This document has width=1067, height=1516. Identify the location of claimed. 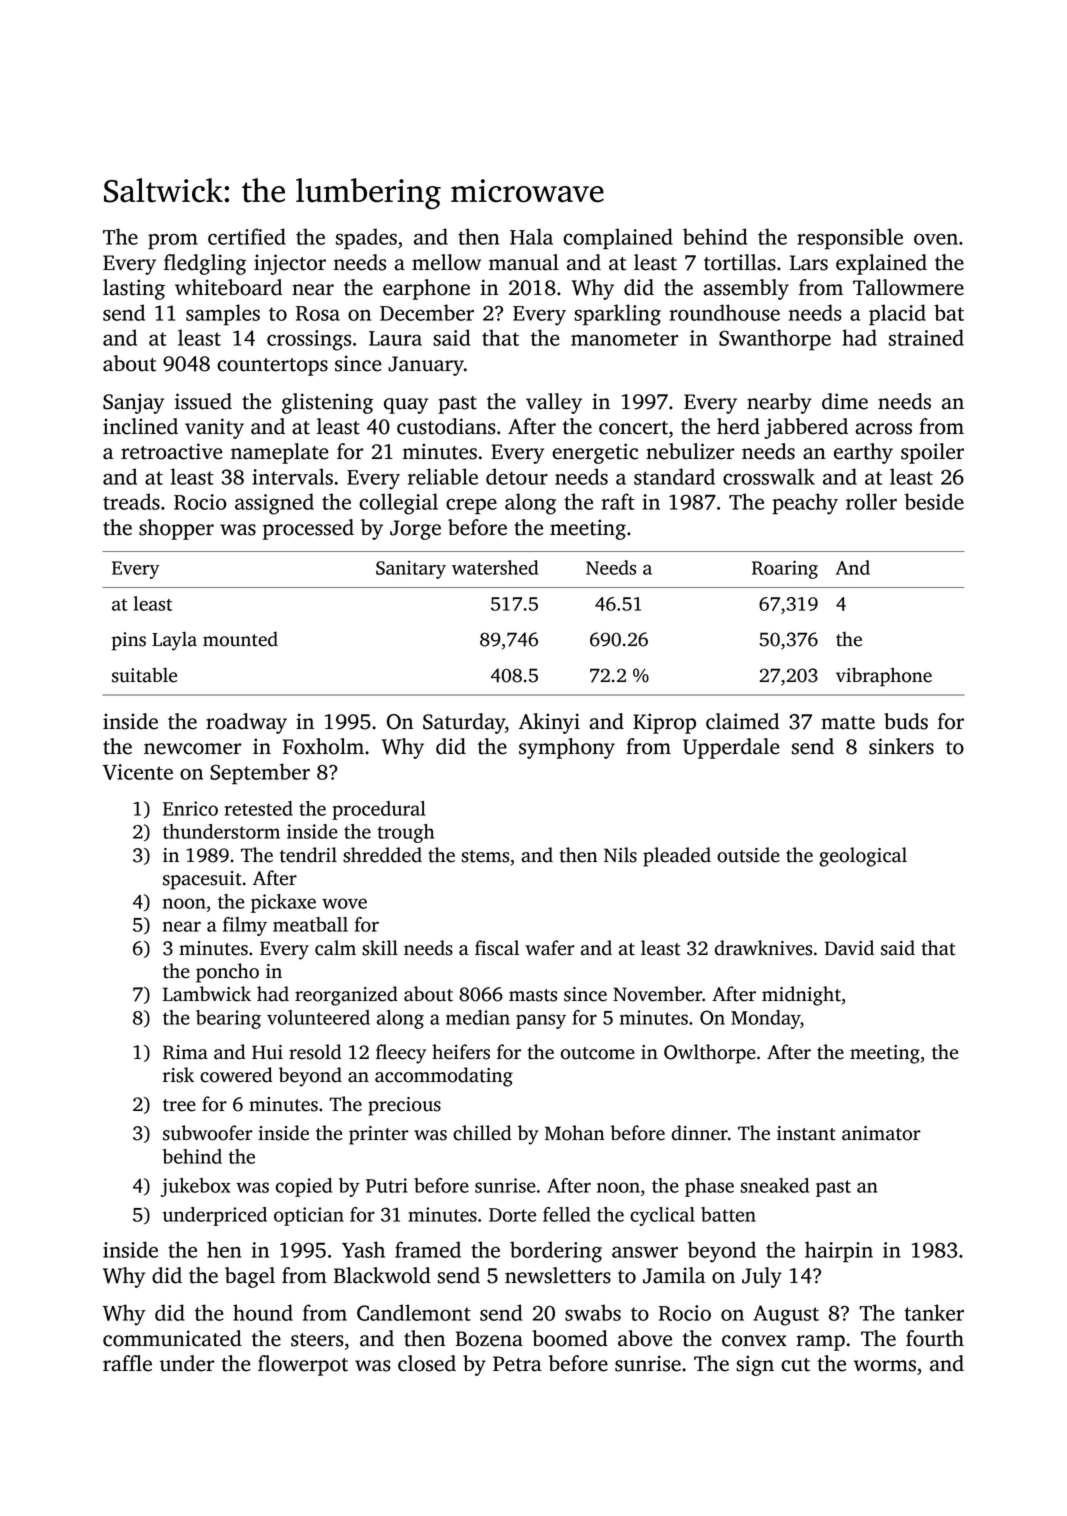
(742, 721).
